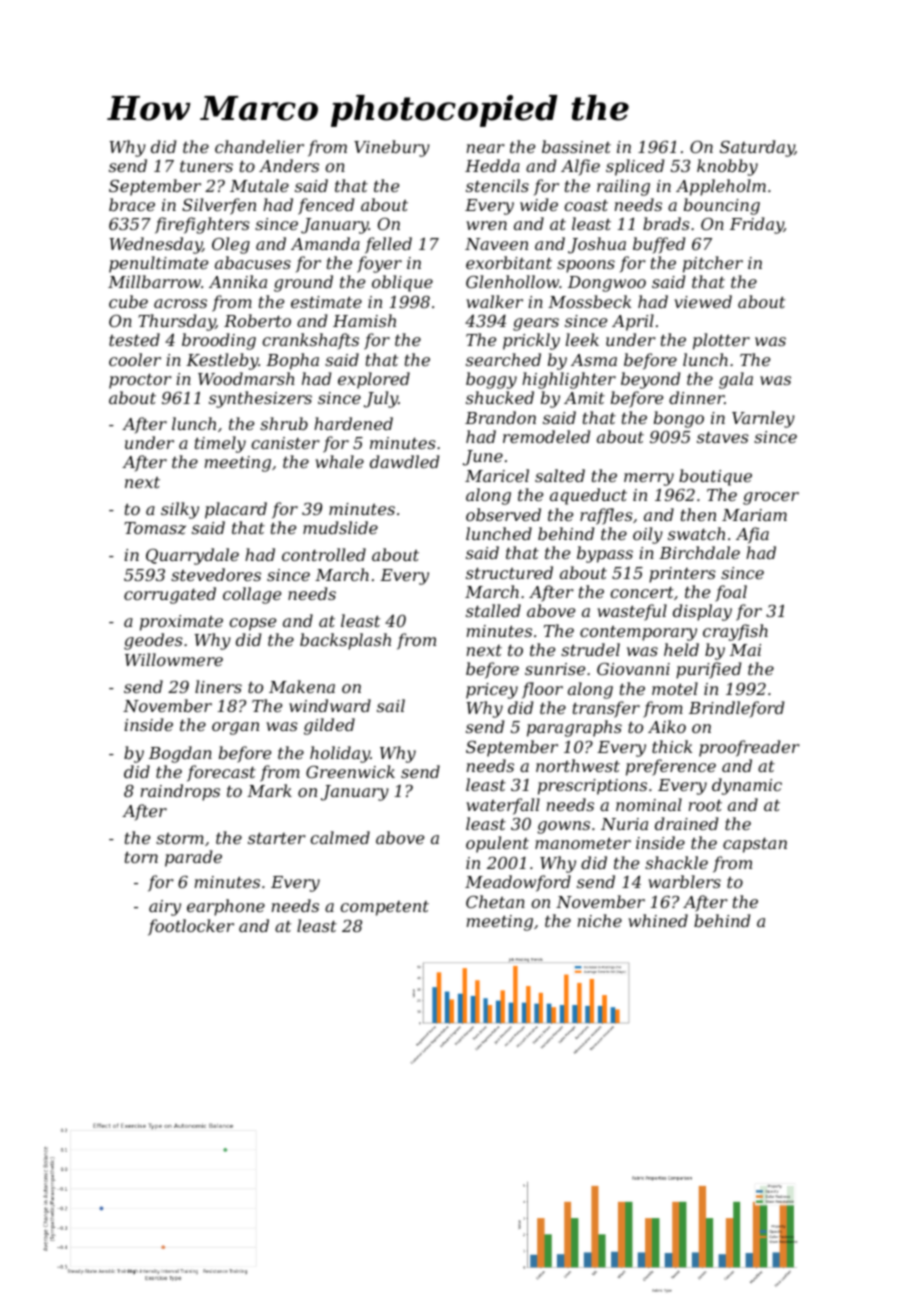 The image size is (908, 1316). What do you see at coordinates (749, 748) in the screenshot?
I see `proofreader` at bounding box center [749, 748].
